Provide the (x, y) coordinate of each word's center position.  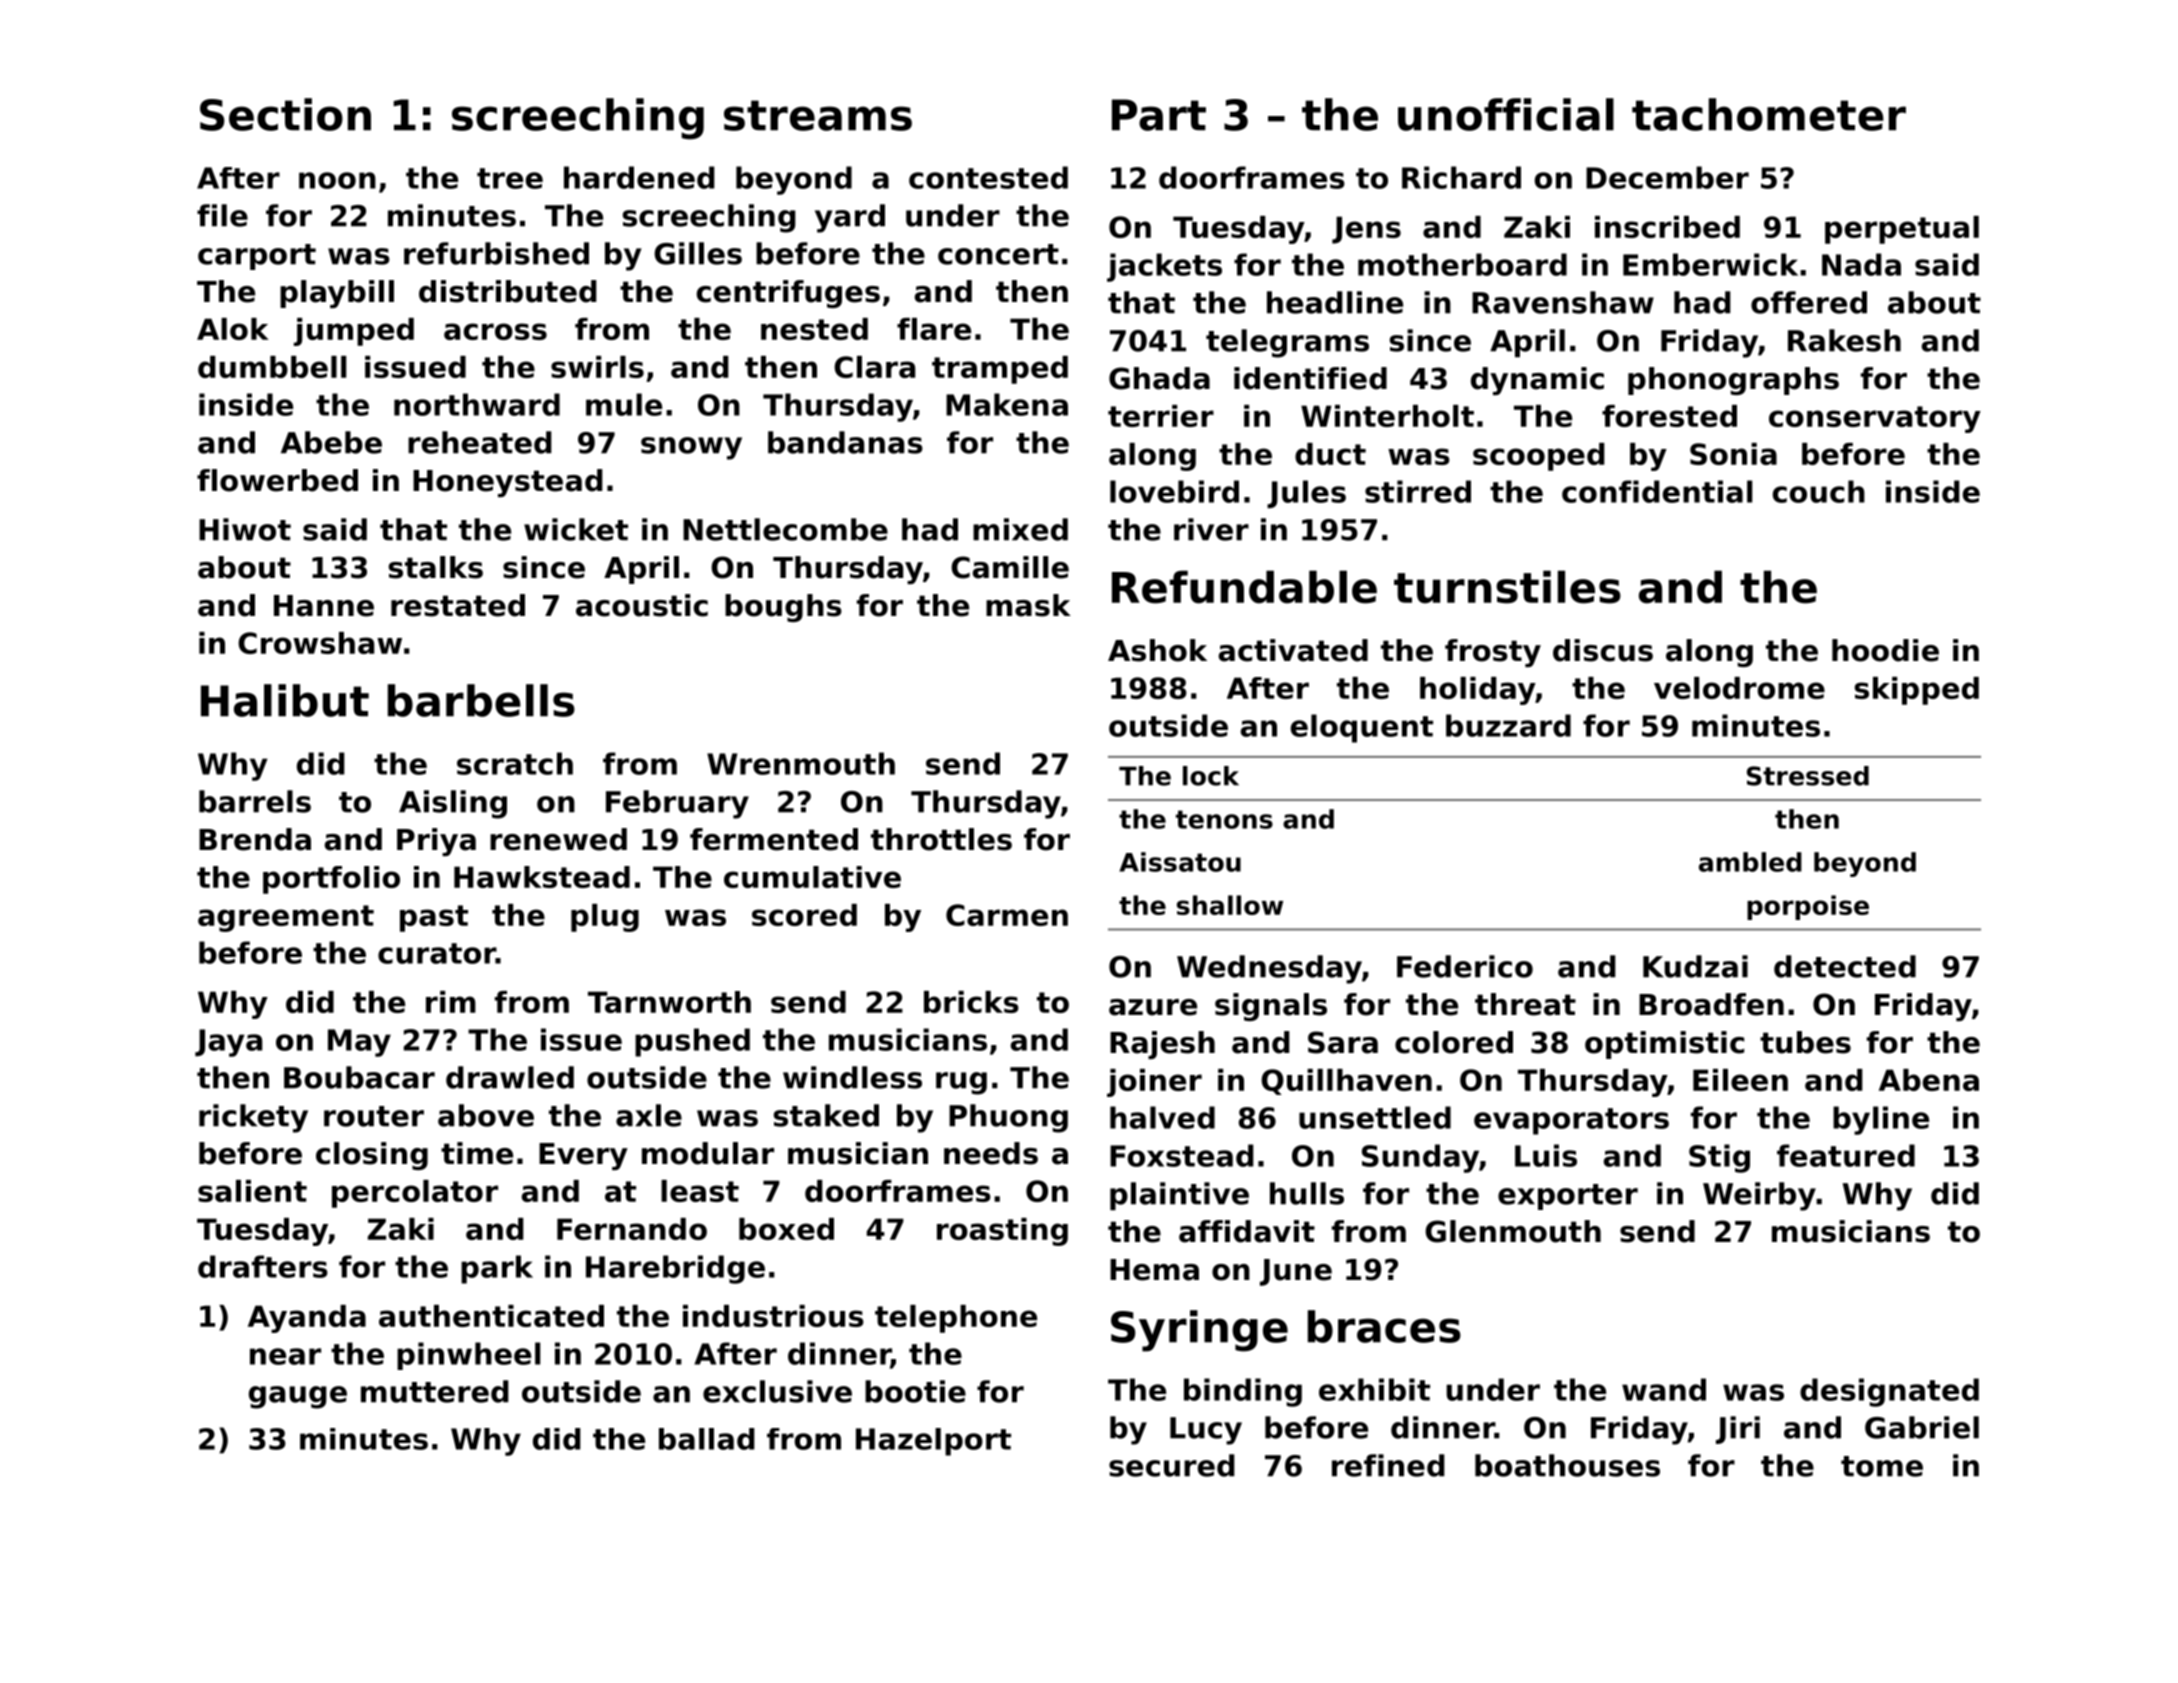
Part (1159, 115)
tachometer (1769, 114)
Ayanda (307, 1319)
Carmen (1007, 915)
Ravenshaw (1563, 302)
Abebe (331, 442)
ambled (1750, 862)
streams (818, 115)
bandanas (845, 442)
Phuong (1008, 1118)
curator (437, 953)
